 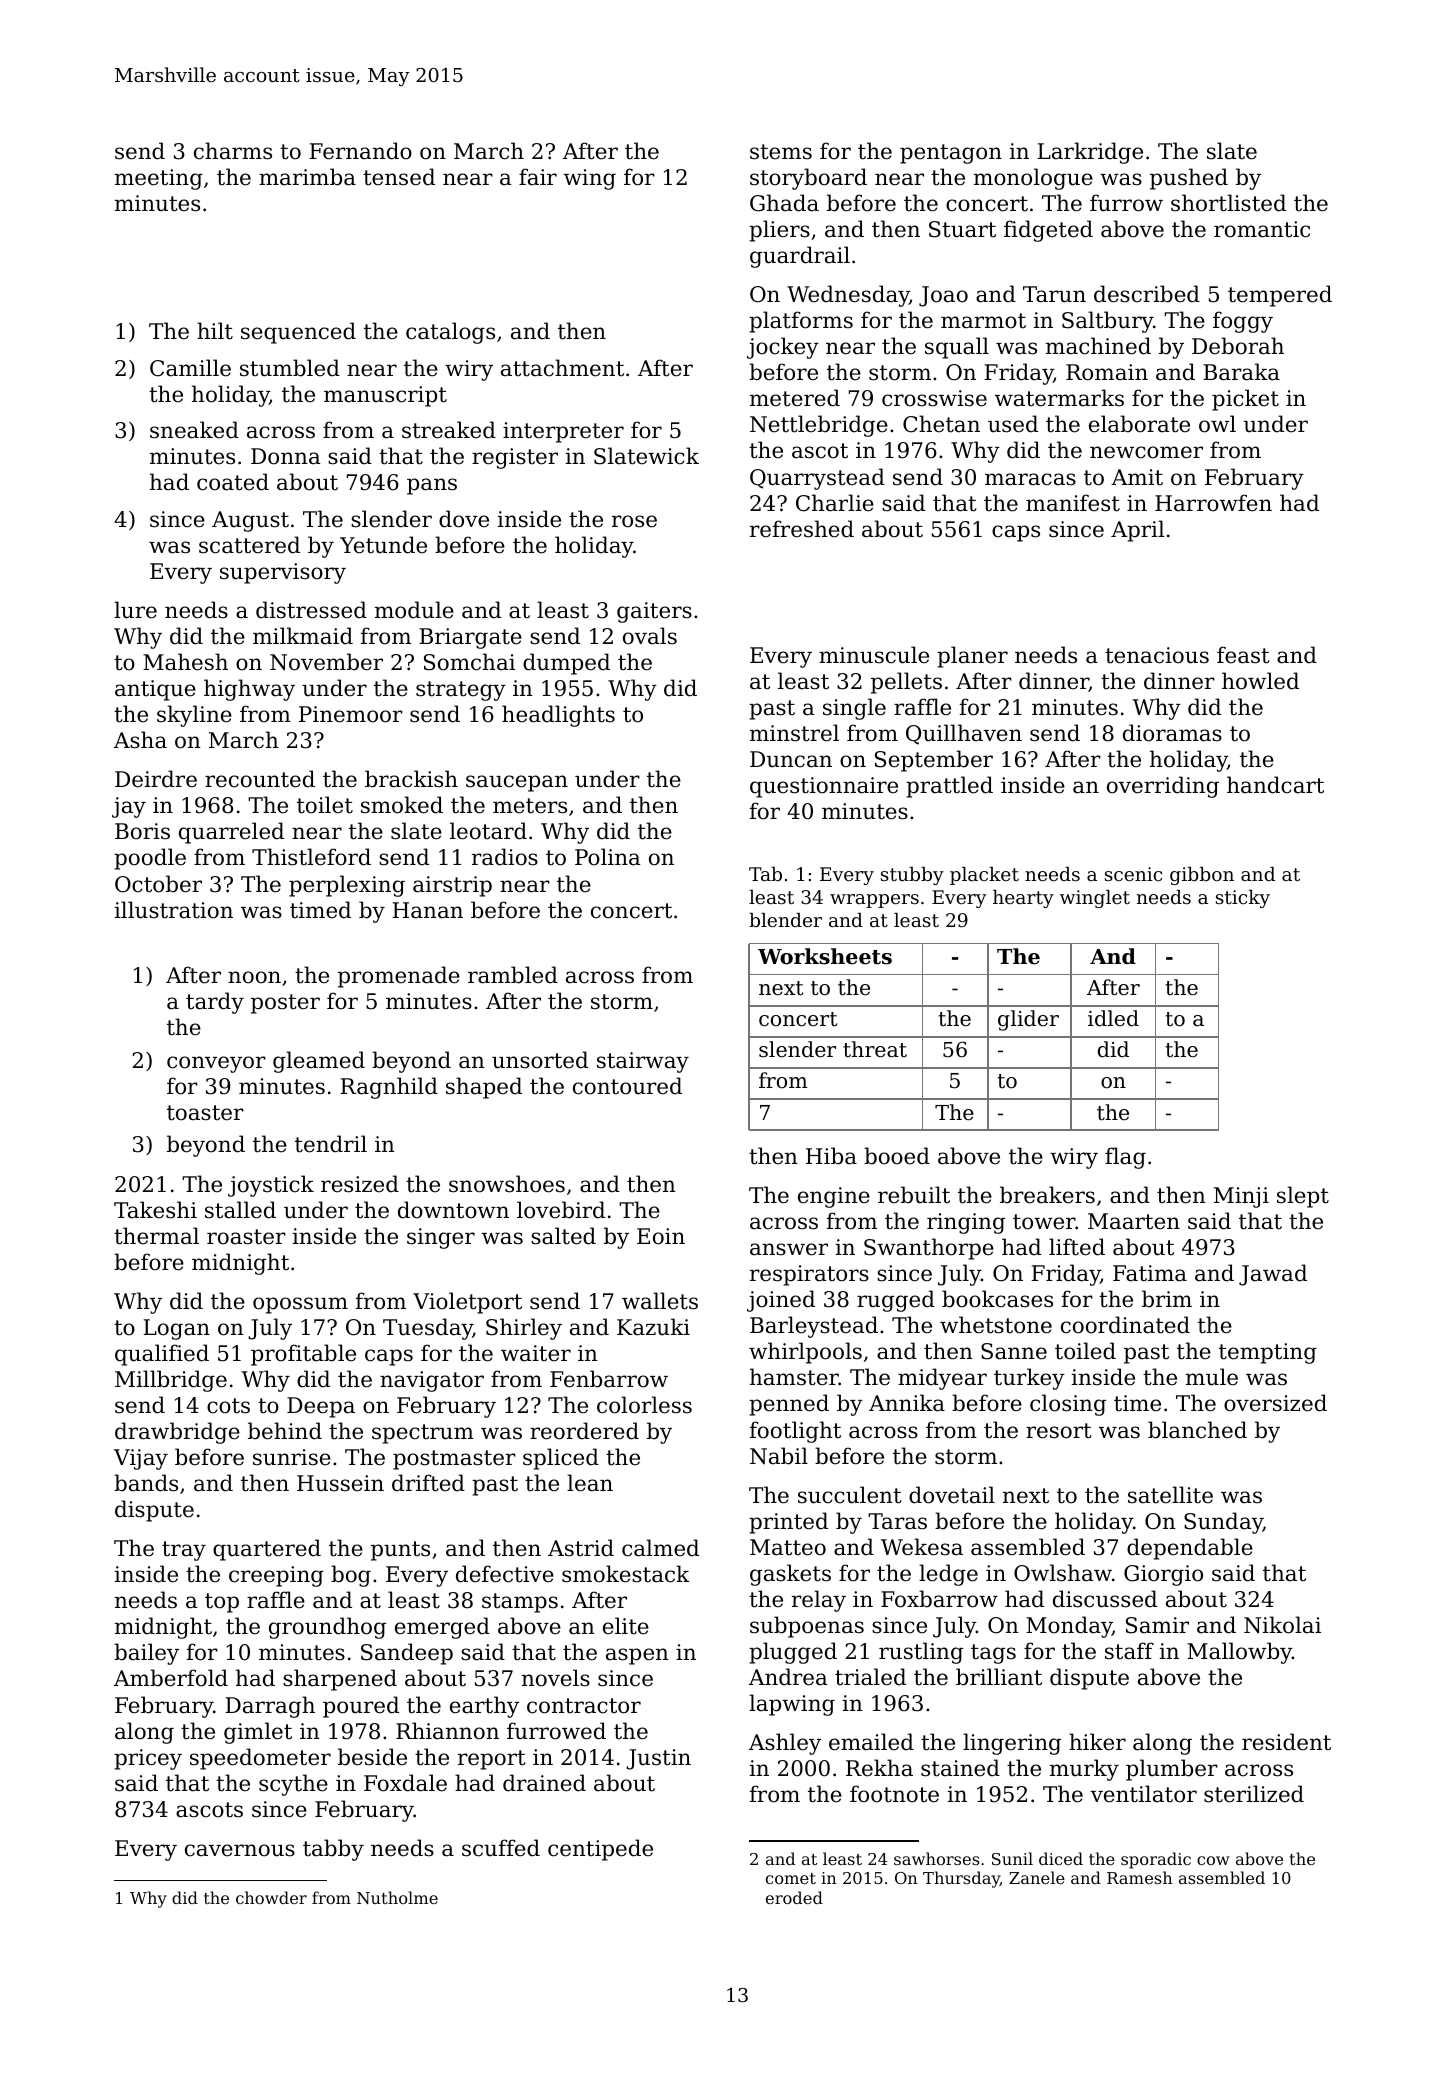 What do you see at coordinates (1275, 785) in the screenshot?
I see `handcart` at bounding box center [1275, 785].
